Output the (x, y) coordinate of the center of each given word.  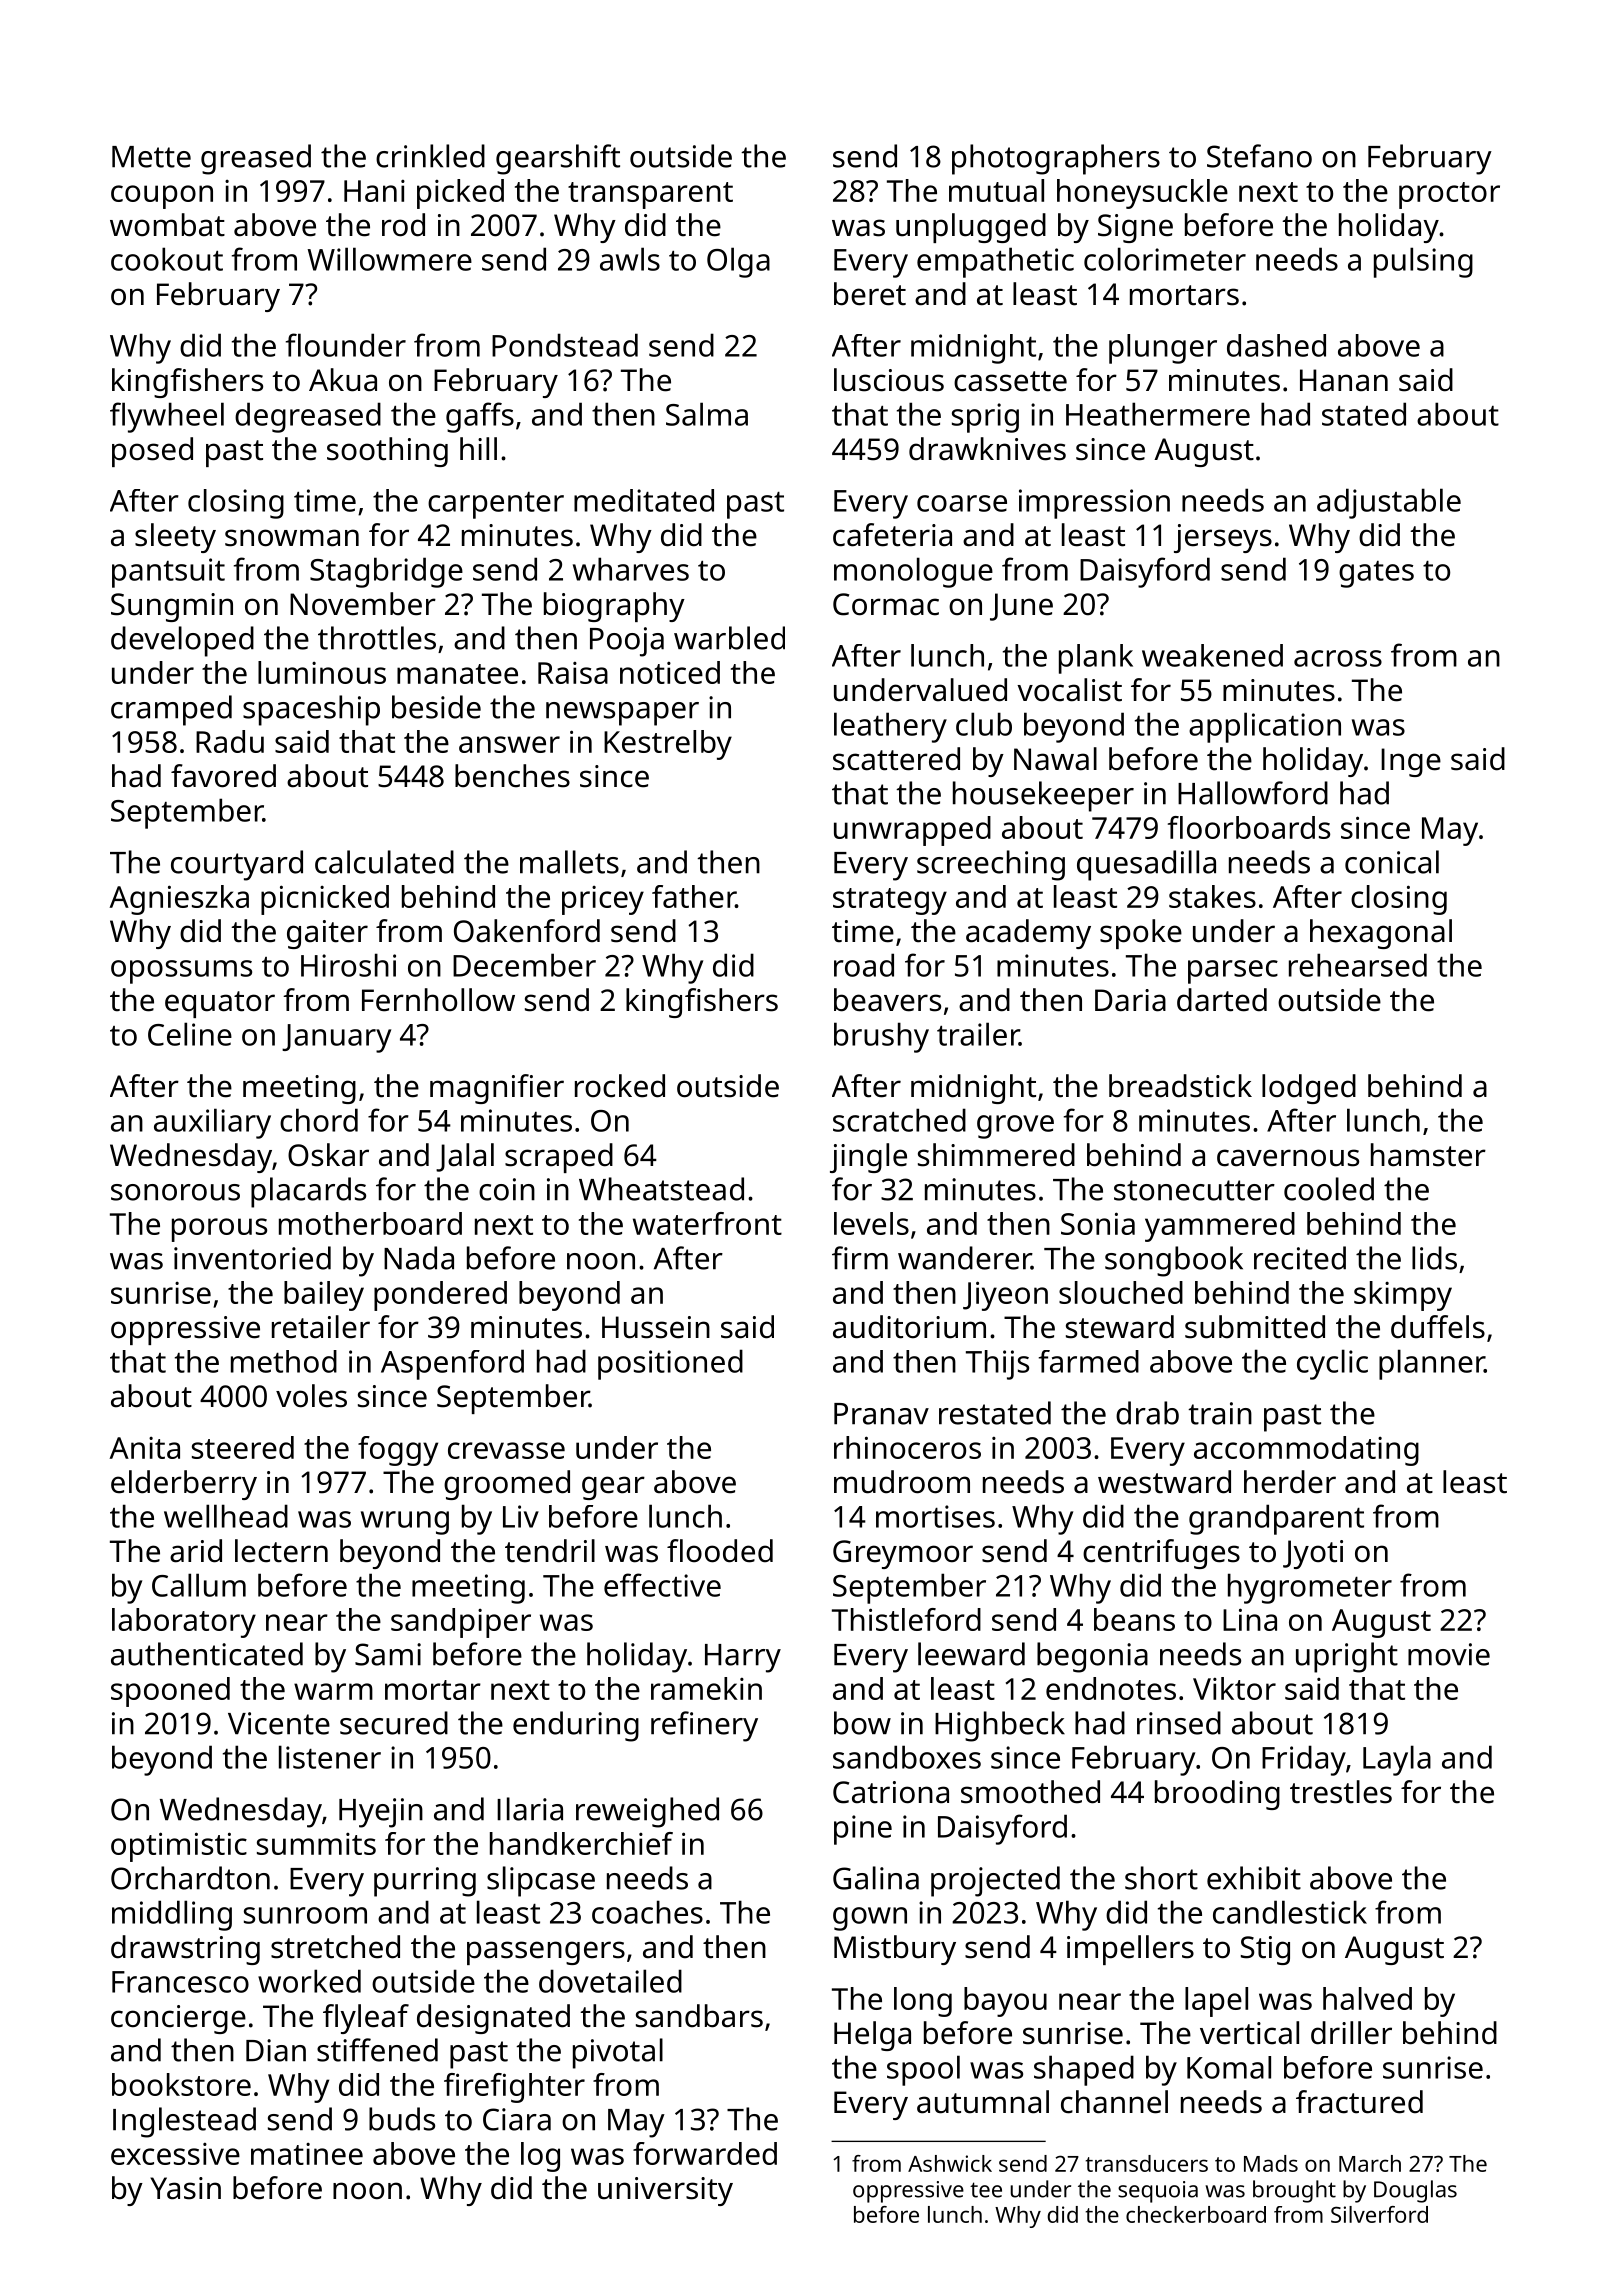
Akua (343, 380)
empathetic (995, 262)
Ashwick (950, 2163)
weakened (1212, 655)
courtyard (237, 865)
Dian (276, 2050)
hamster (1428, 1155)
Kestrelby (668, 745)
